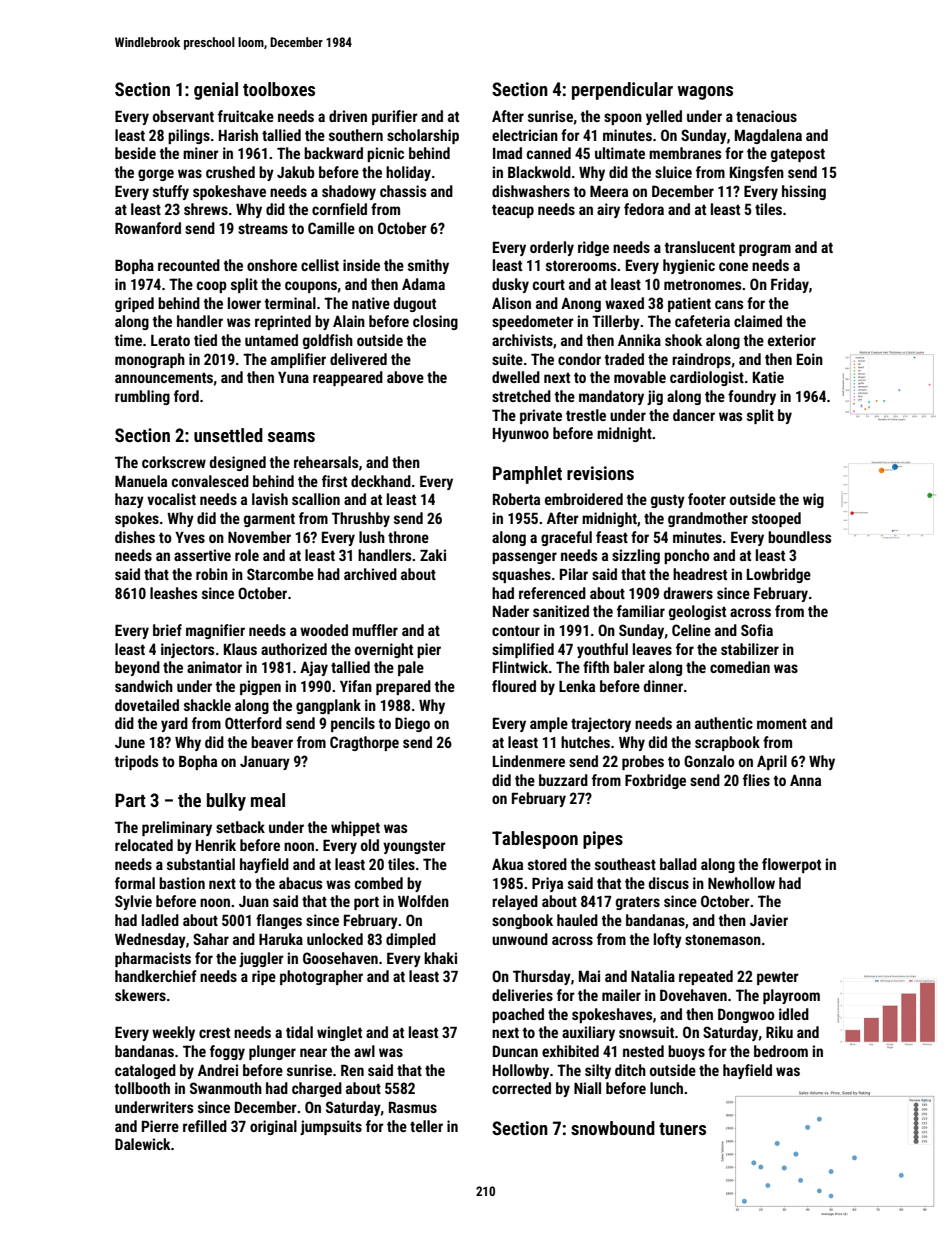 This page has width=952, height=1233. What do you see at coordinates (757, 630) in the page?
I see `Sofia` at bounding box center [757, 630].
